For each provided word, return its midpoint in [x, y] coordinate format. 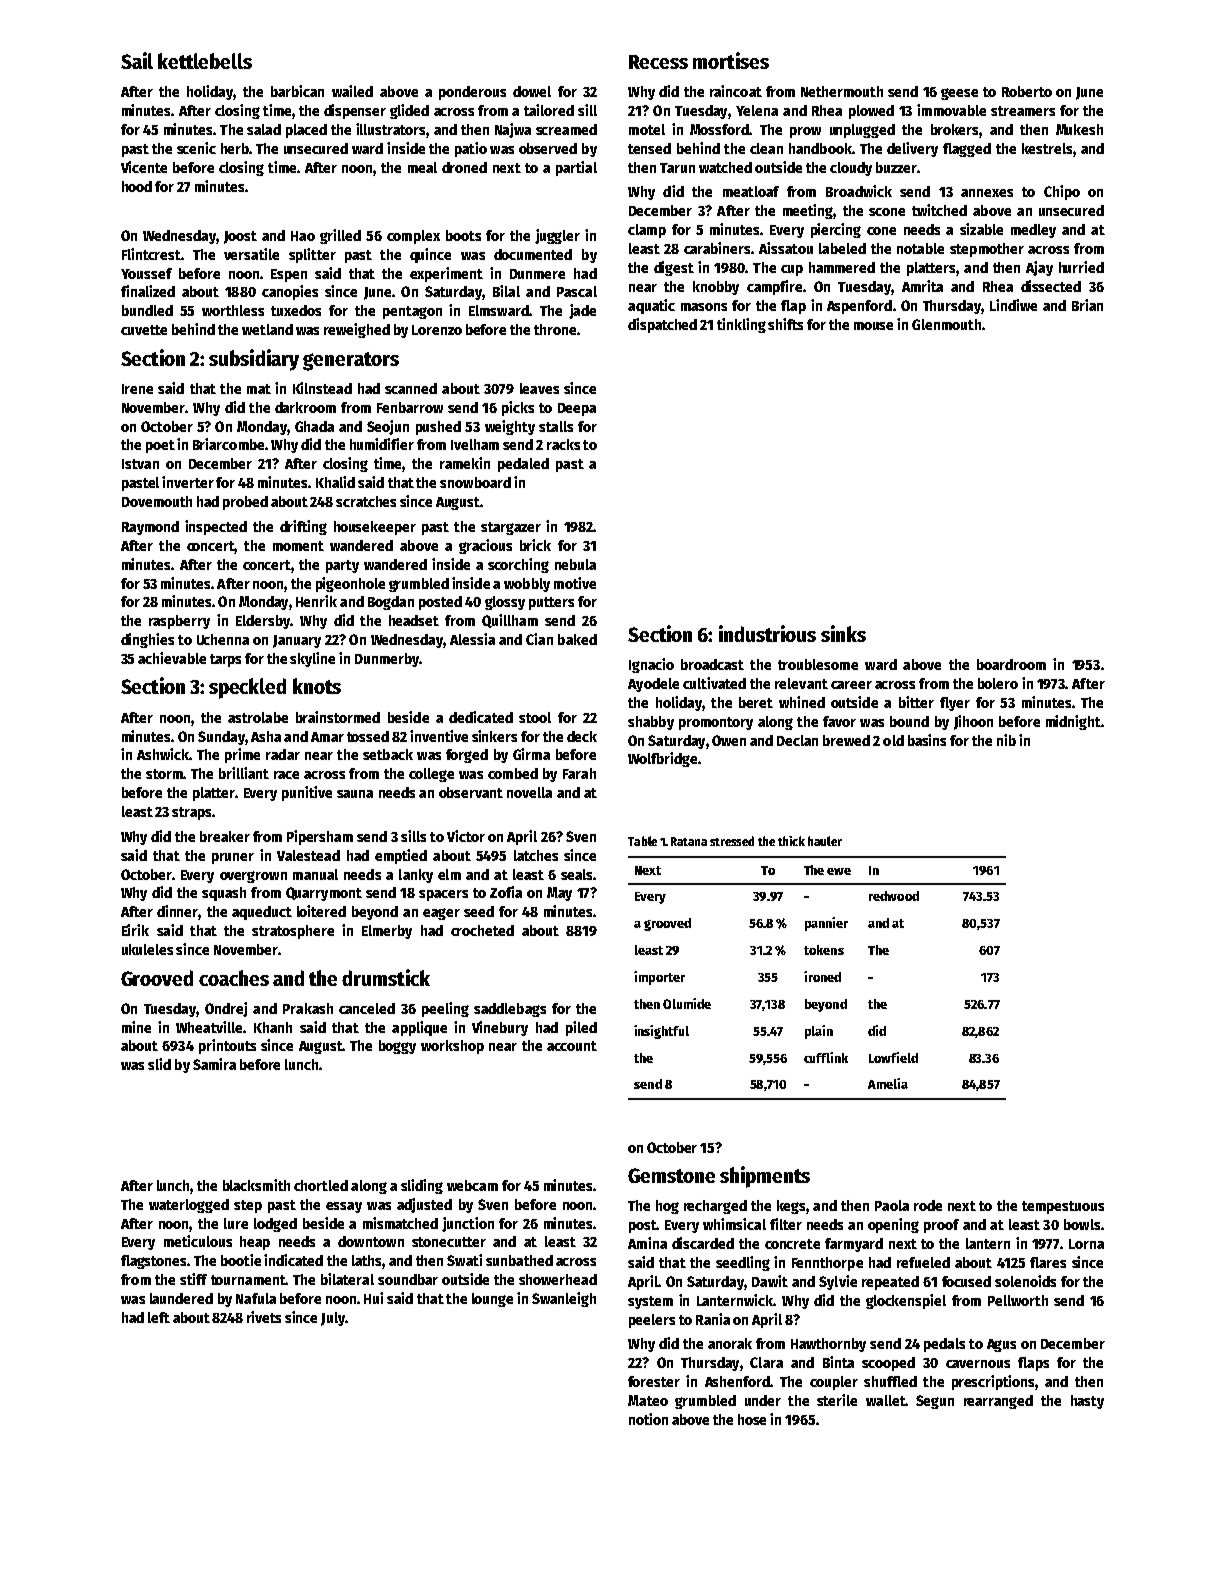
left [159, 1317]
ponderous [472, 93]
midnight [1073, 722]
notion [648, 1419]
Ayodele [653, 685]
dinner [178, 912]
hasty [1087, 1402]
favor [839, 721]
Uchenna [223, 639]
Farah [579, 773]
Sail [137, 60]
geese [959, 94]
